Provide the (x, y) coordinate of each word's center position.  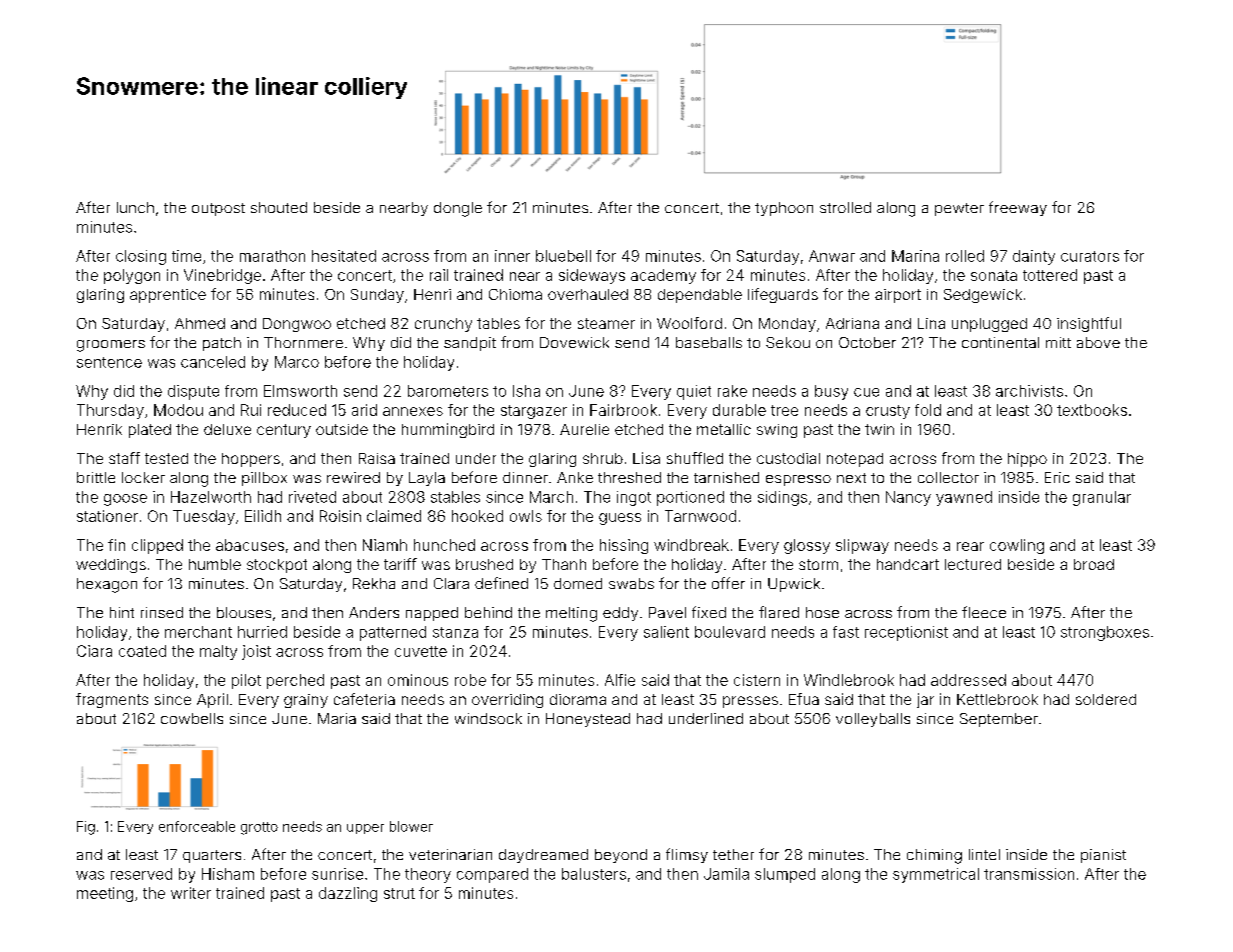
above (1098, 342)
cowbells (192, 718)
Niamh (385, 545)
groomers (111, 346)
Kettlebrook (997, 699)
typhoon (784, 209)
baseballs (709, 342)
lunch (135, 207)
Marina (915, 256)
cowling (1017, 546)
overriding (507, 701)
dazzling (348, 894)
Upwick (794, 585)
